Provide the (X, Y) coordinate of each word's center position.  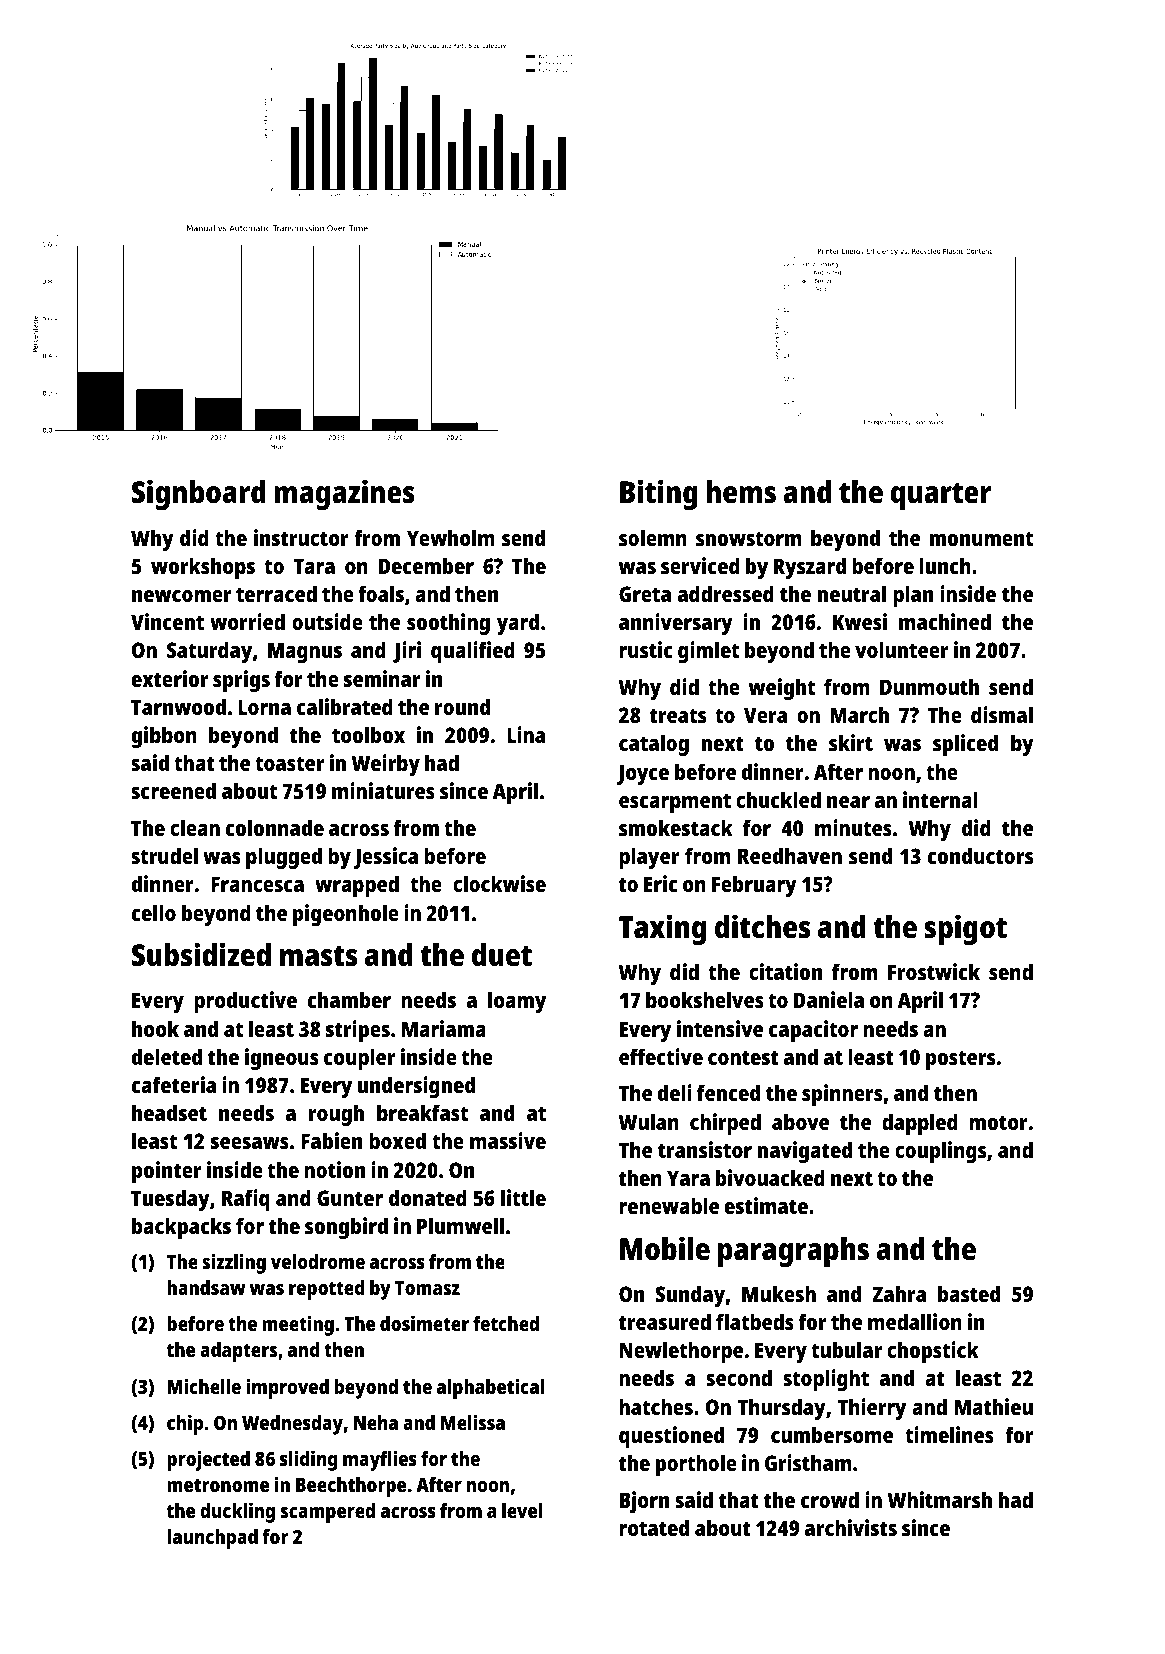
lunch (945, 565)
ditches (762, 926)
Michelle (204, 1386)
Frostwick (934, 971)
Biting (659, 494)
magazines (344, 494)
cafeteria (174, 1084)
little (523, 1197)
